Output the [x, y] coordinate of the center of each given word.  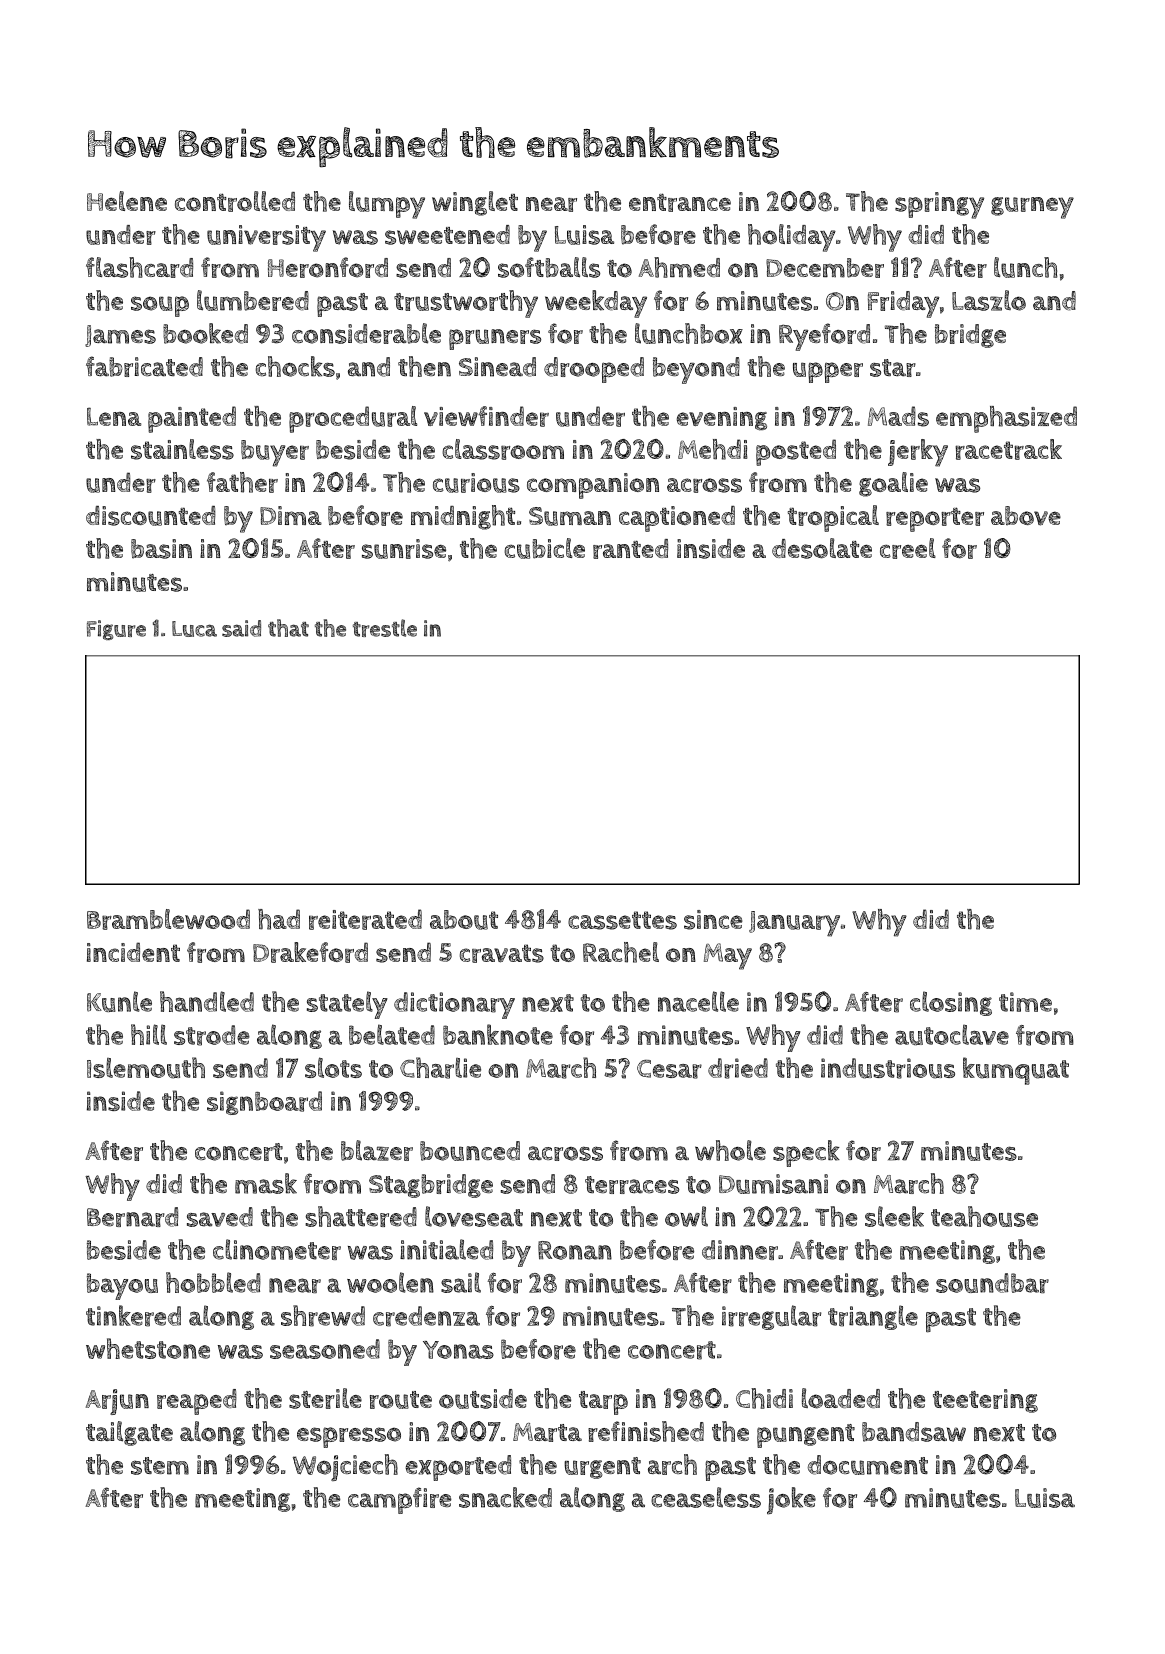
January [794, 924]
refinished [646, 1431]
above [1026, 516]
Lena [114, 416]
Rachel [621, 952]
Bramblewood [168, 919]
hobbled [213, 1282]
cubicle [544, 548]
